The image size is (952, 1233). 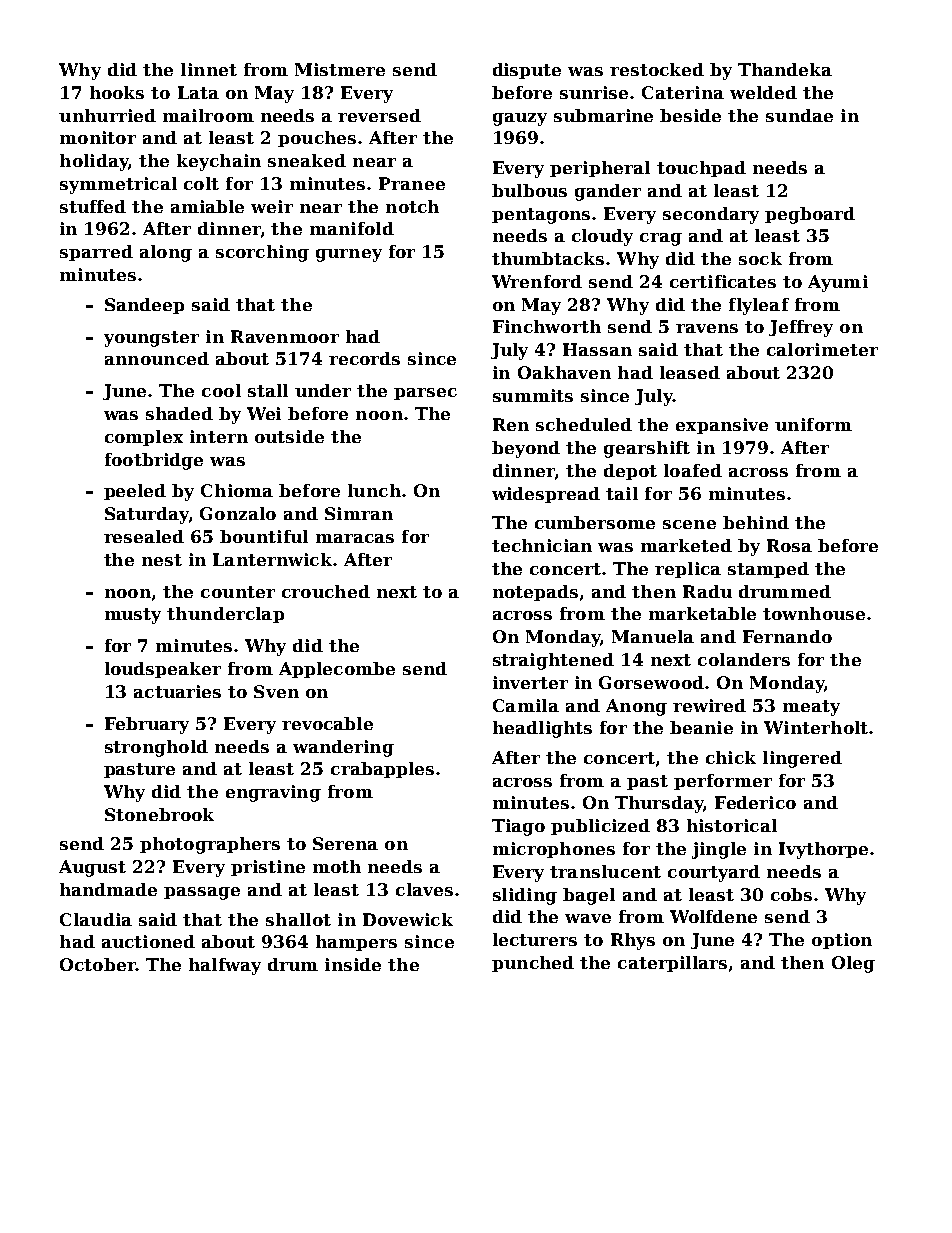 What do you see at coordinates (713, 916) in the document?
I see `Wolfdene` at bounding box center [713, 916].
